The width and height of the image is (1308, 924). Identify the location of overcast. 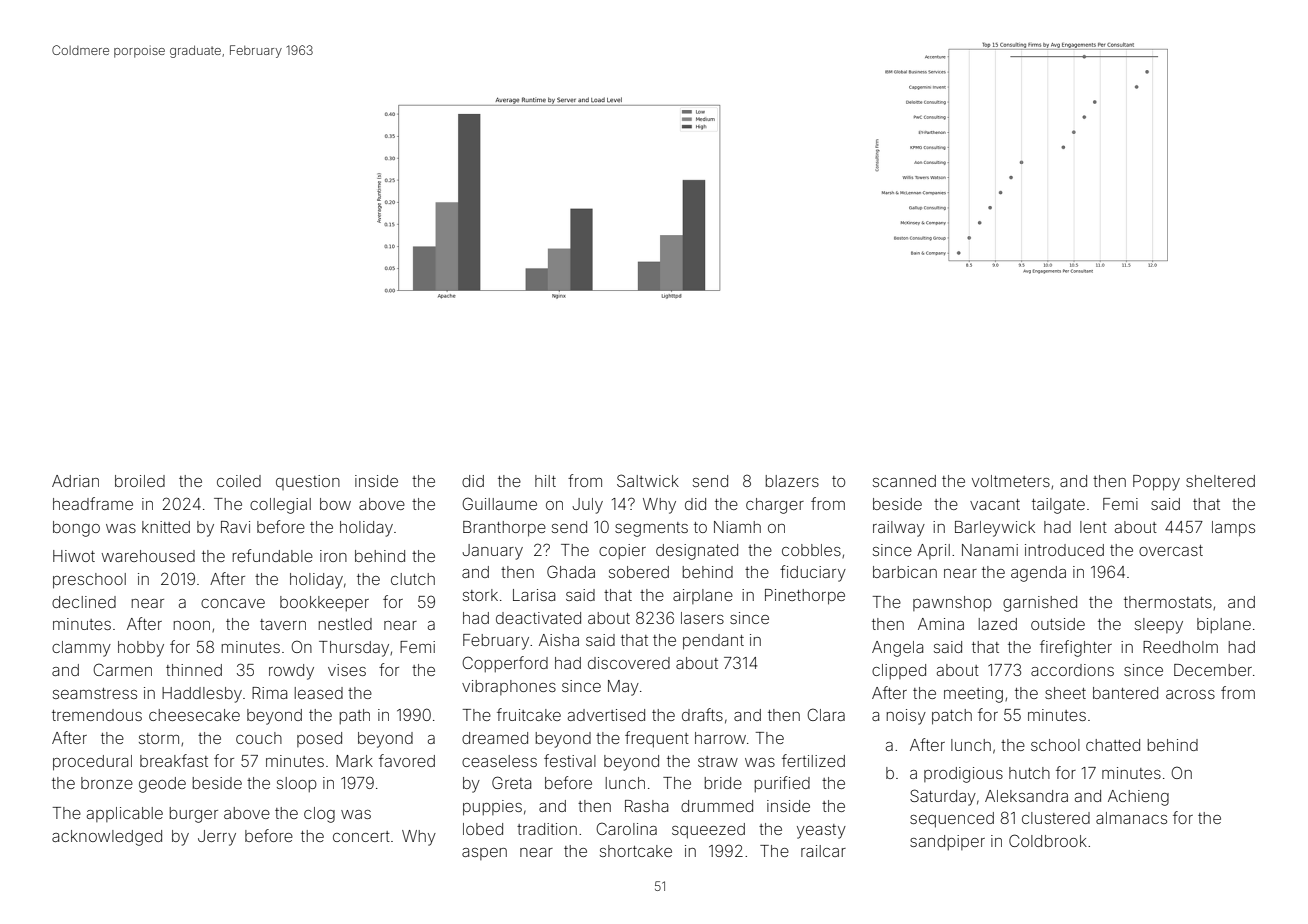
(1171, 550).
